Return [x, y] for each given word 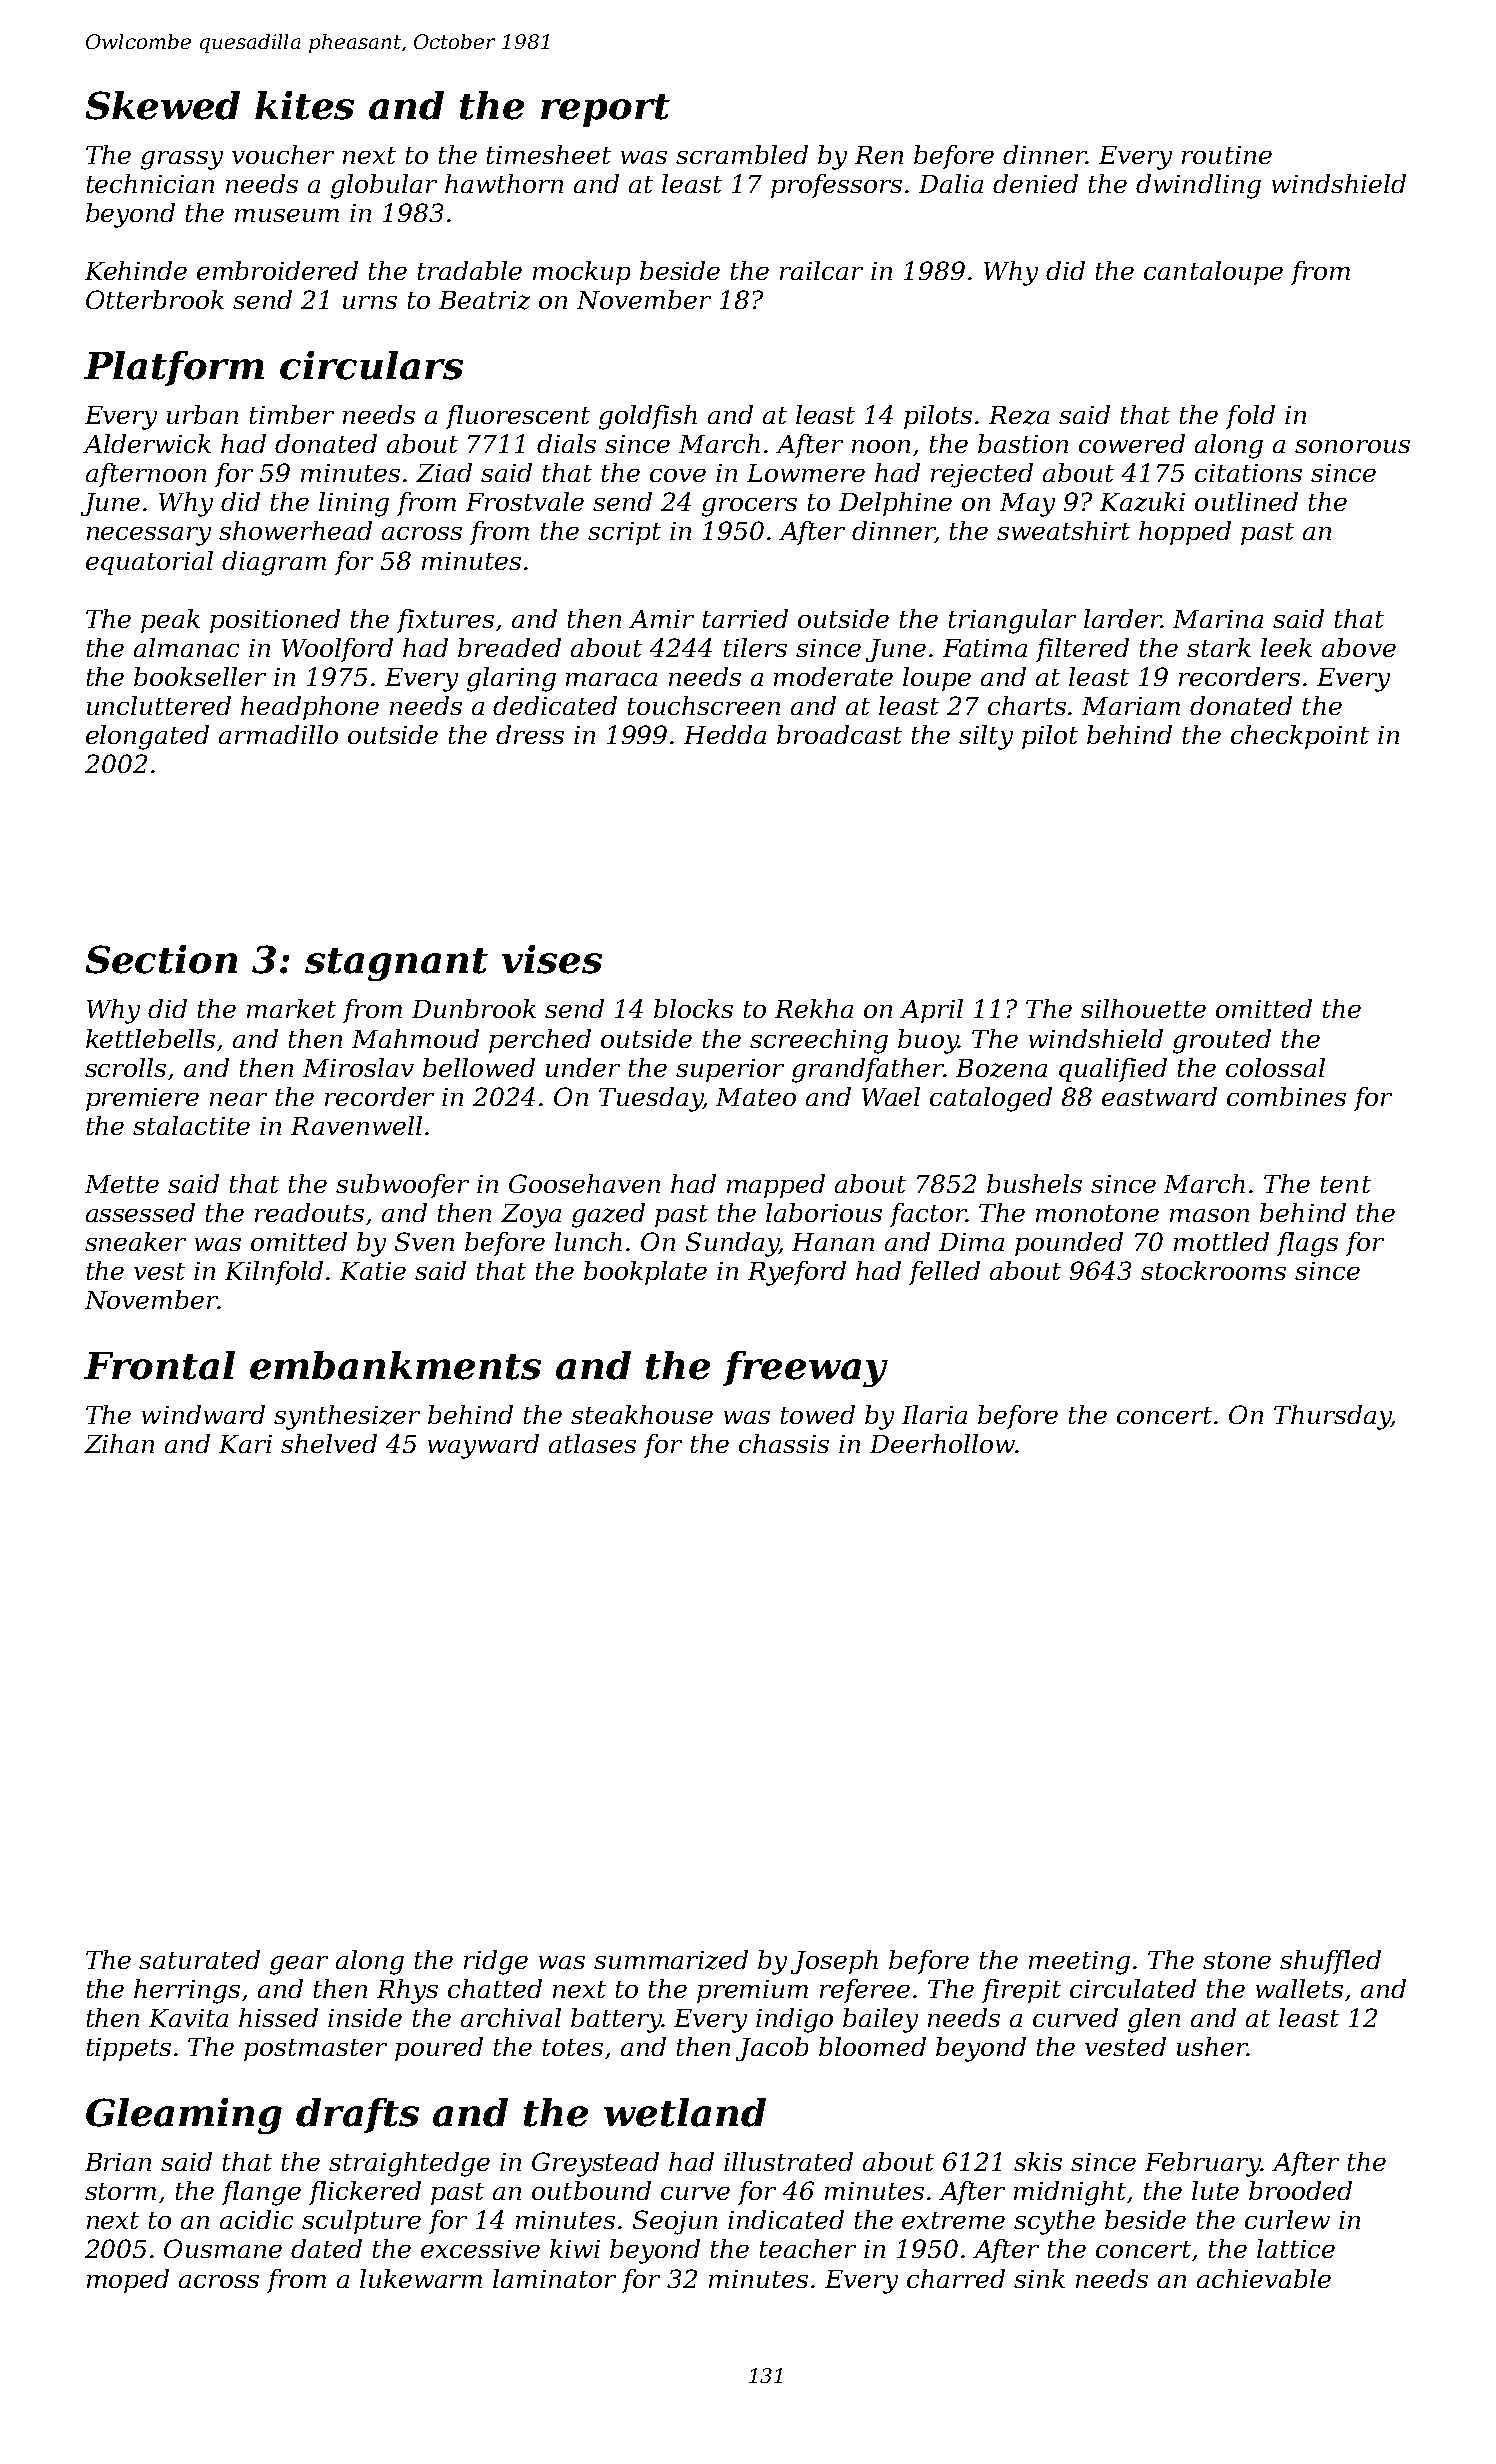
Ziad [444, 472]
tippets [129, 2049]
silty [986, 737]
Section [161, 959]
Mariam [1131, 706]
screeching [819, 1041]
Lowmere [806, 473]
